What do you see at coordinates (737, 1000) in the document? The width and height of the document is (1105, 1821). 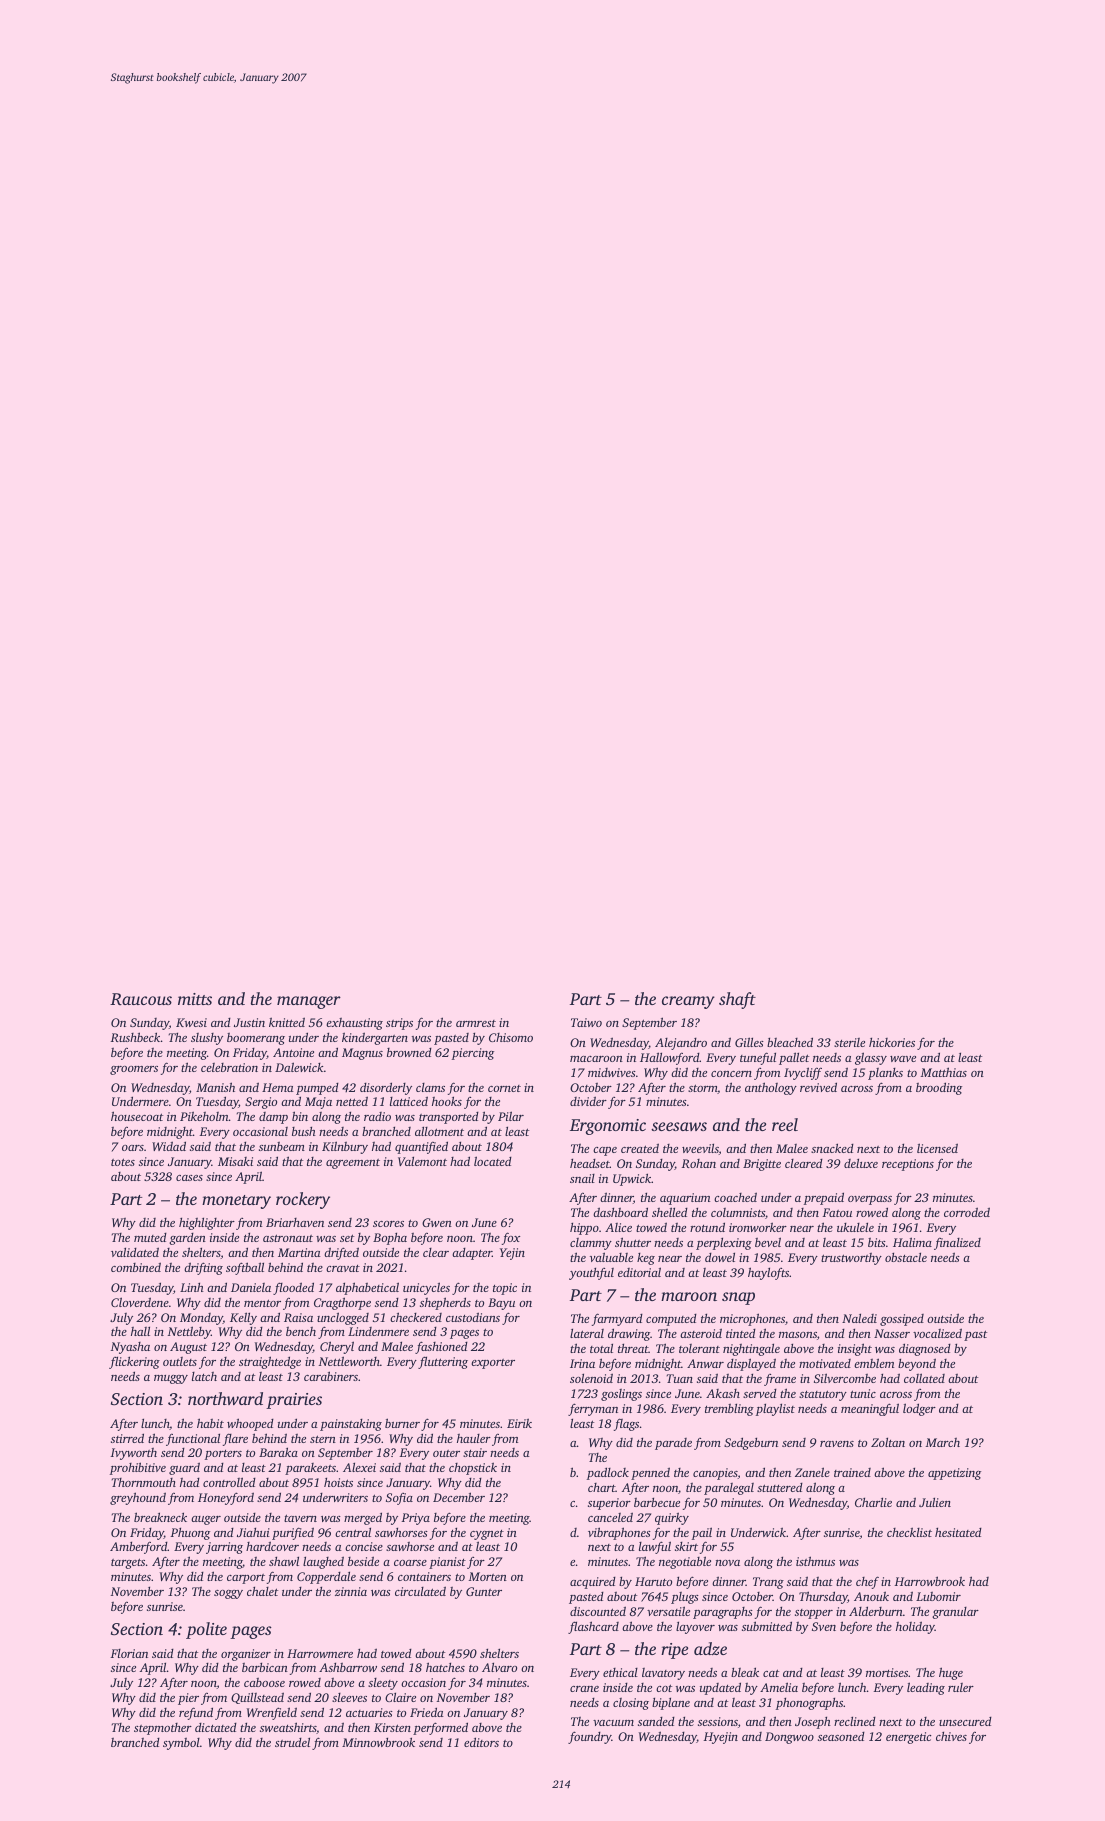 I see `shaft` at bounding box center [737, 1000].
